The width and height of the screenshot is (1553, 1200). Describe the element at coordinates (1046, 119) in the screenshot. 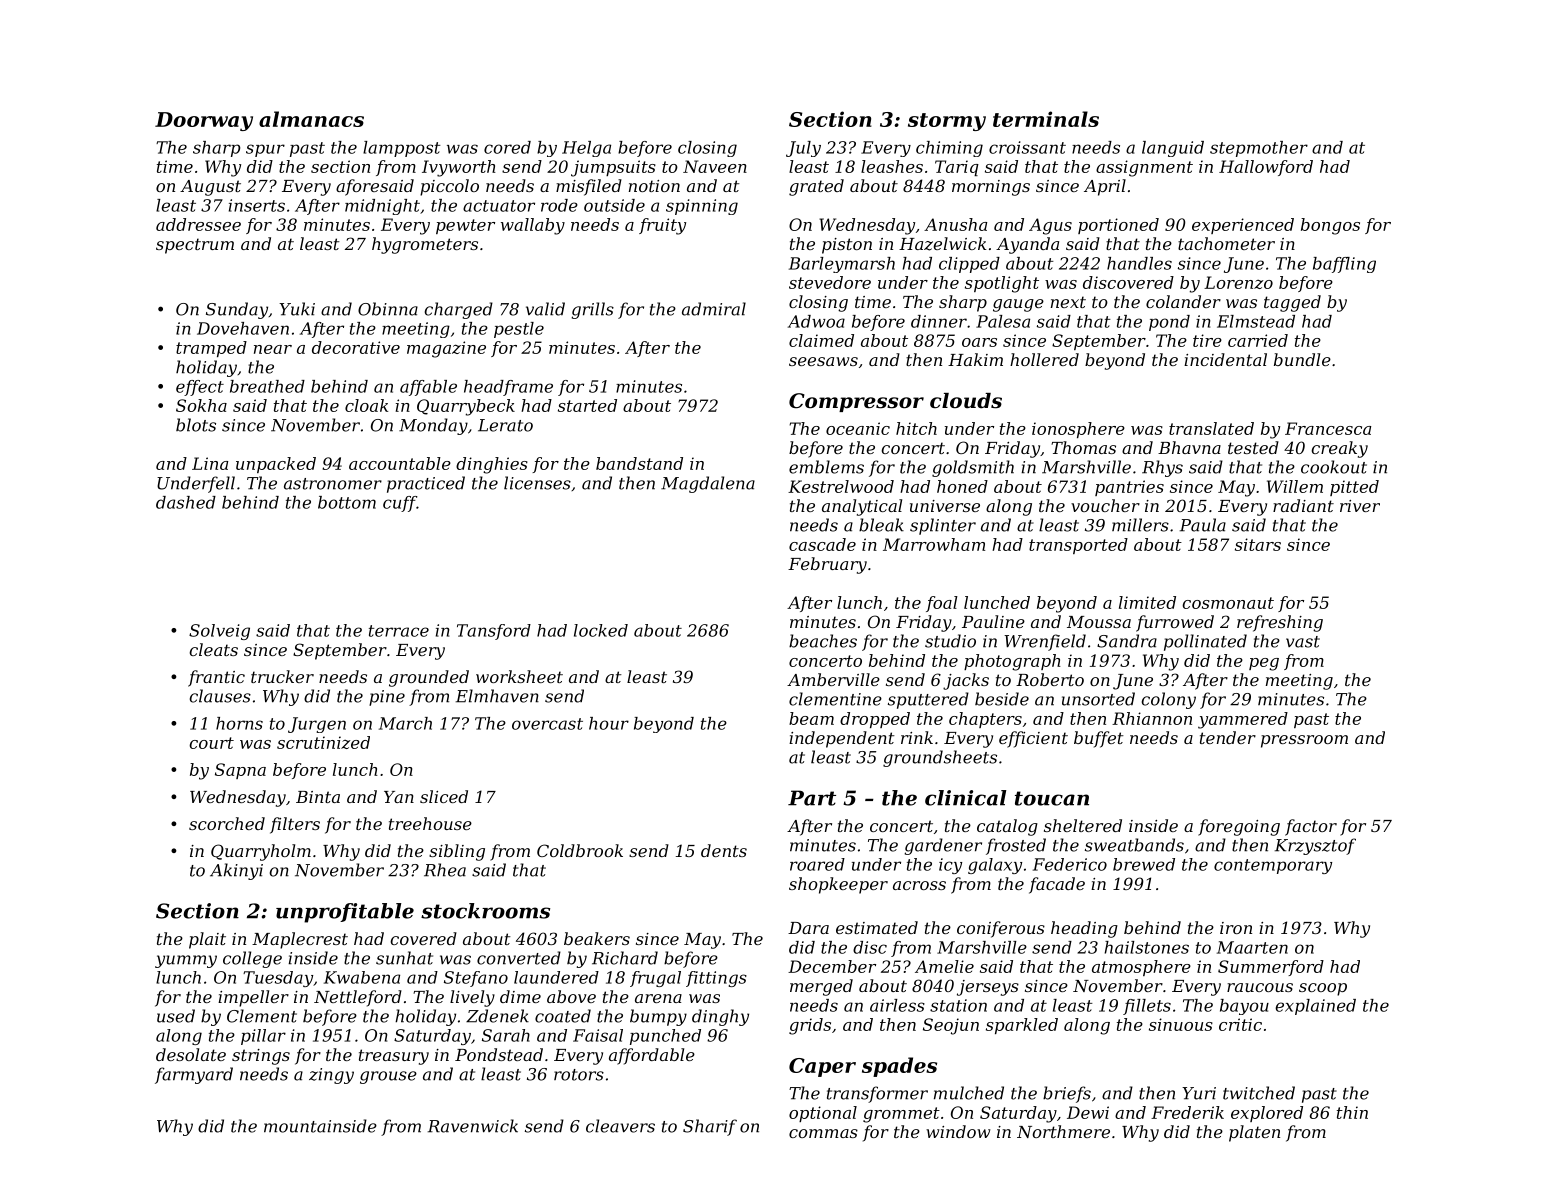

I see `terminals` at that location.
